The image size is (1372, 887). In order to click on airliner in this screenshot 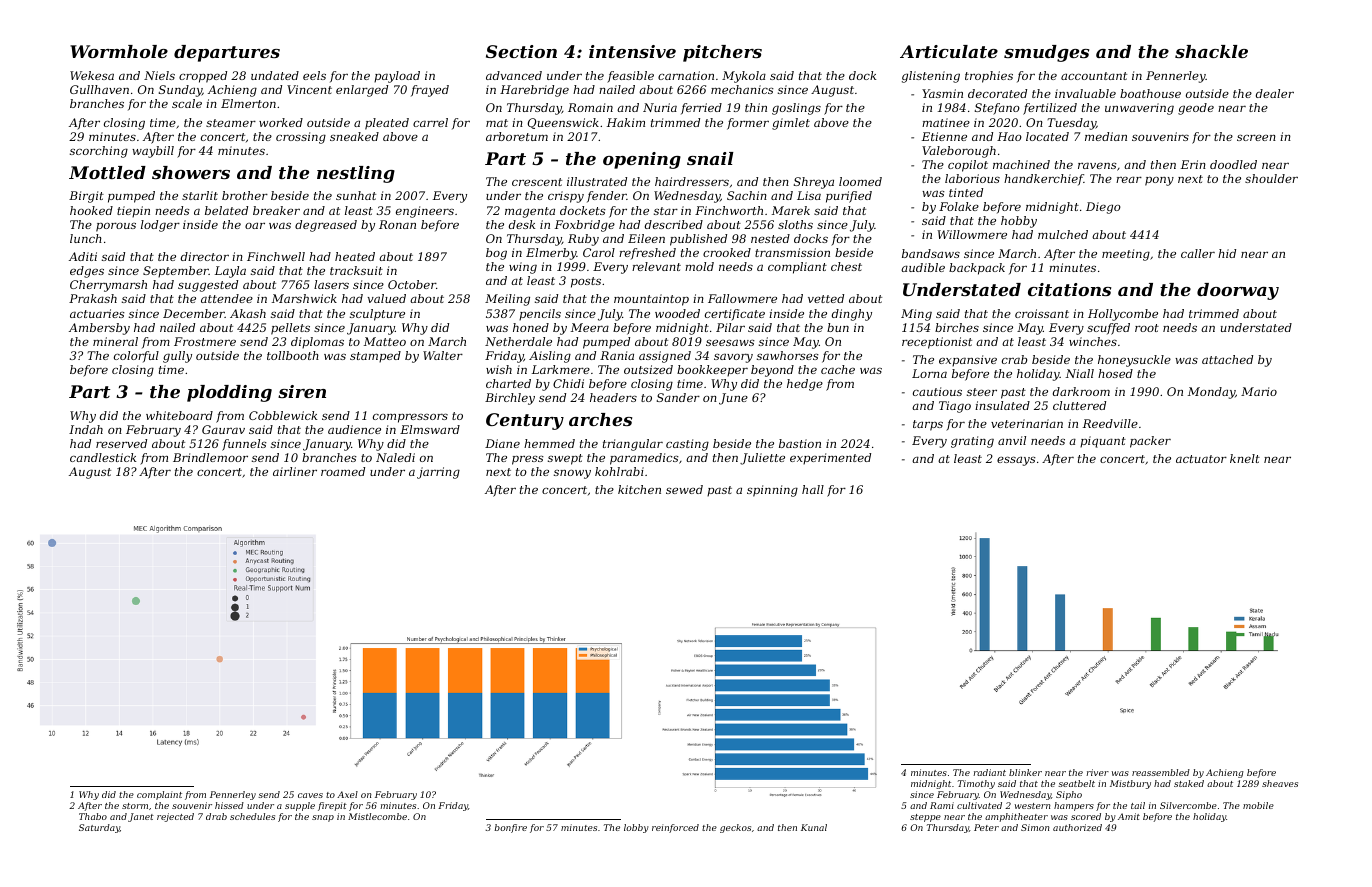, I will do `click(295, 471)`.
